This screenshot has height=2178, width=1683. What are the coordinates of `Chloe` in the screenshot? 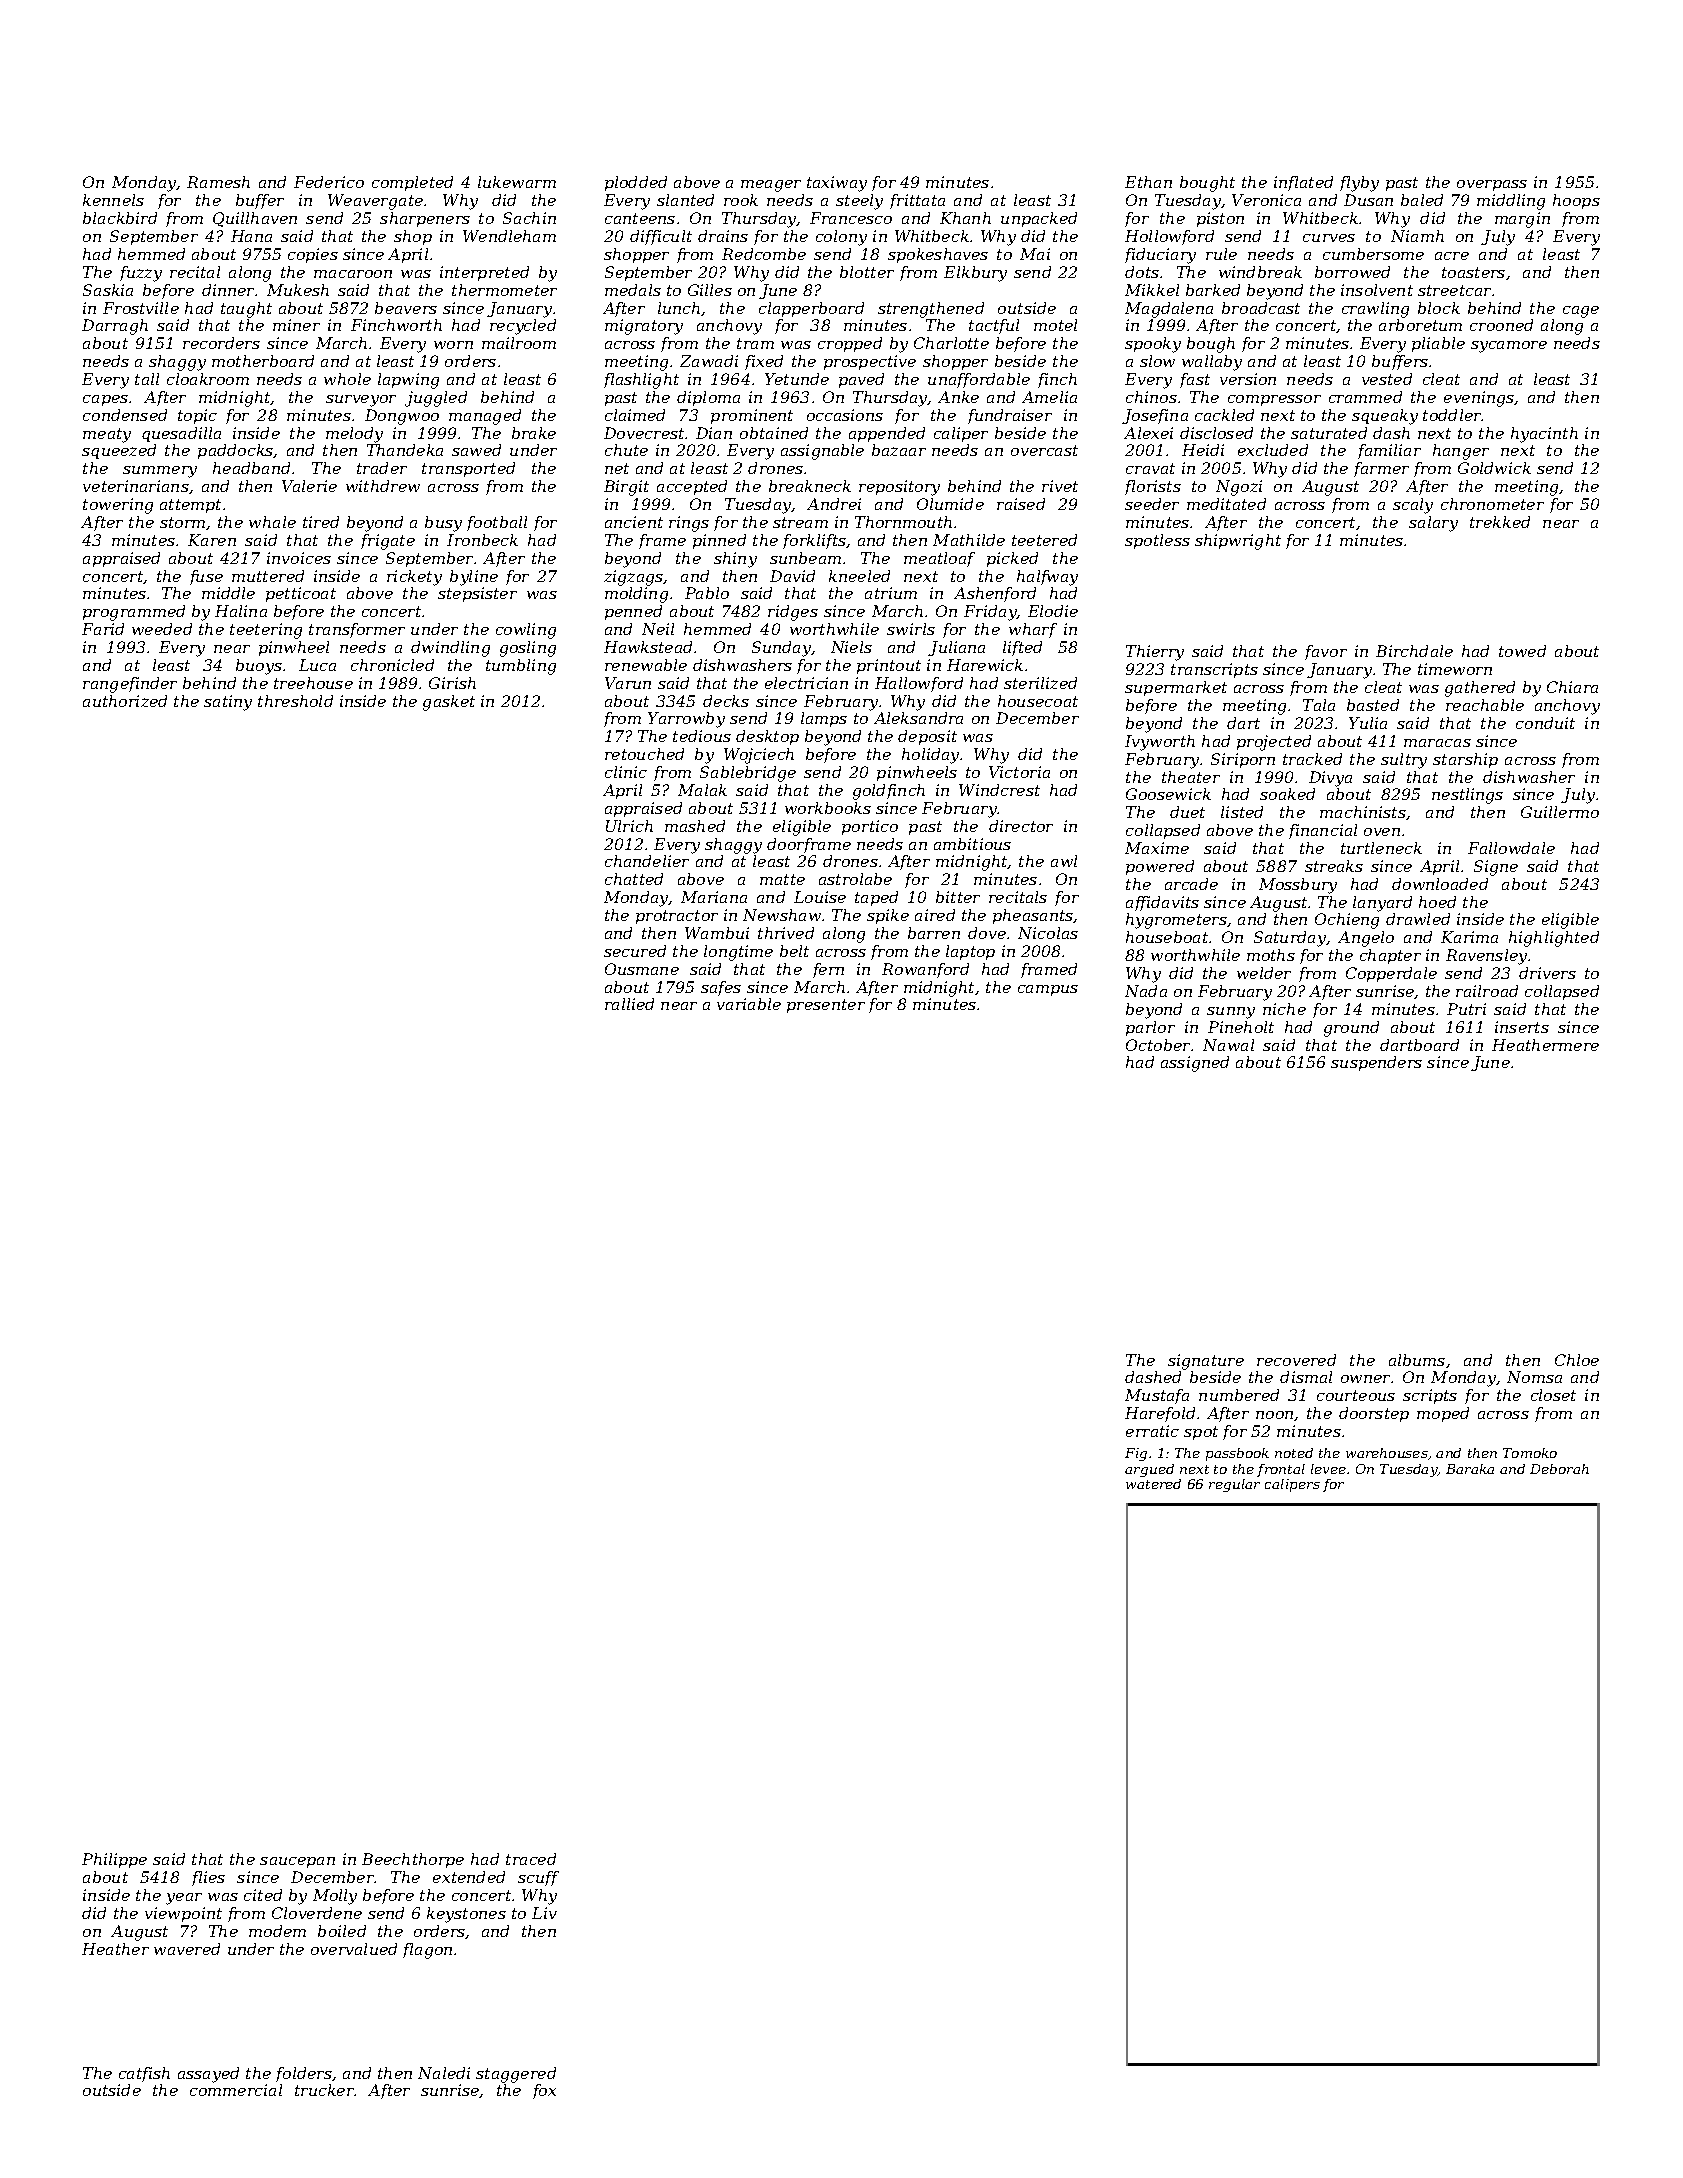 It's located at (1577, 1360).
